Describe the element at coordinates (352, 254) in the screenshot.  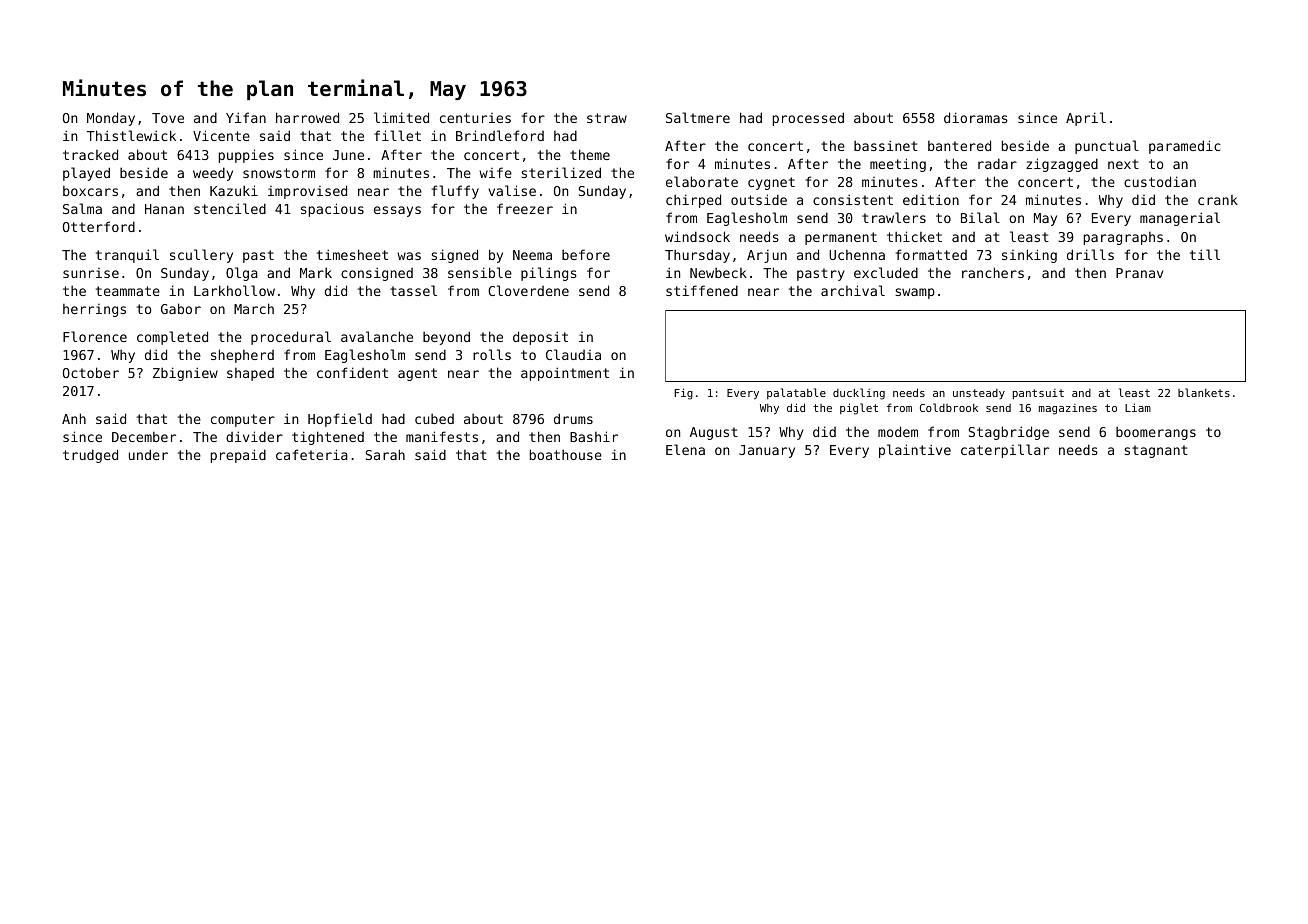
I see `timesheet` at that location.
